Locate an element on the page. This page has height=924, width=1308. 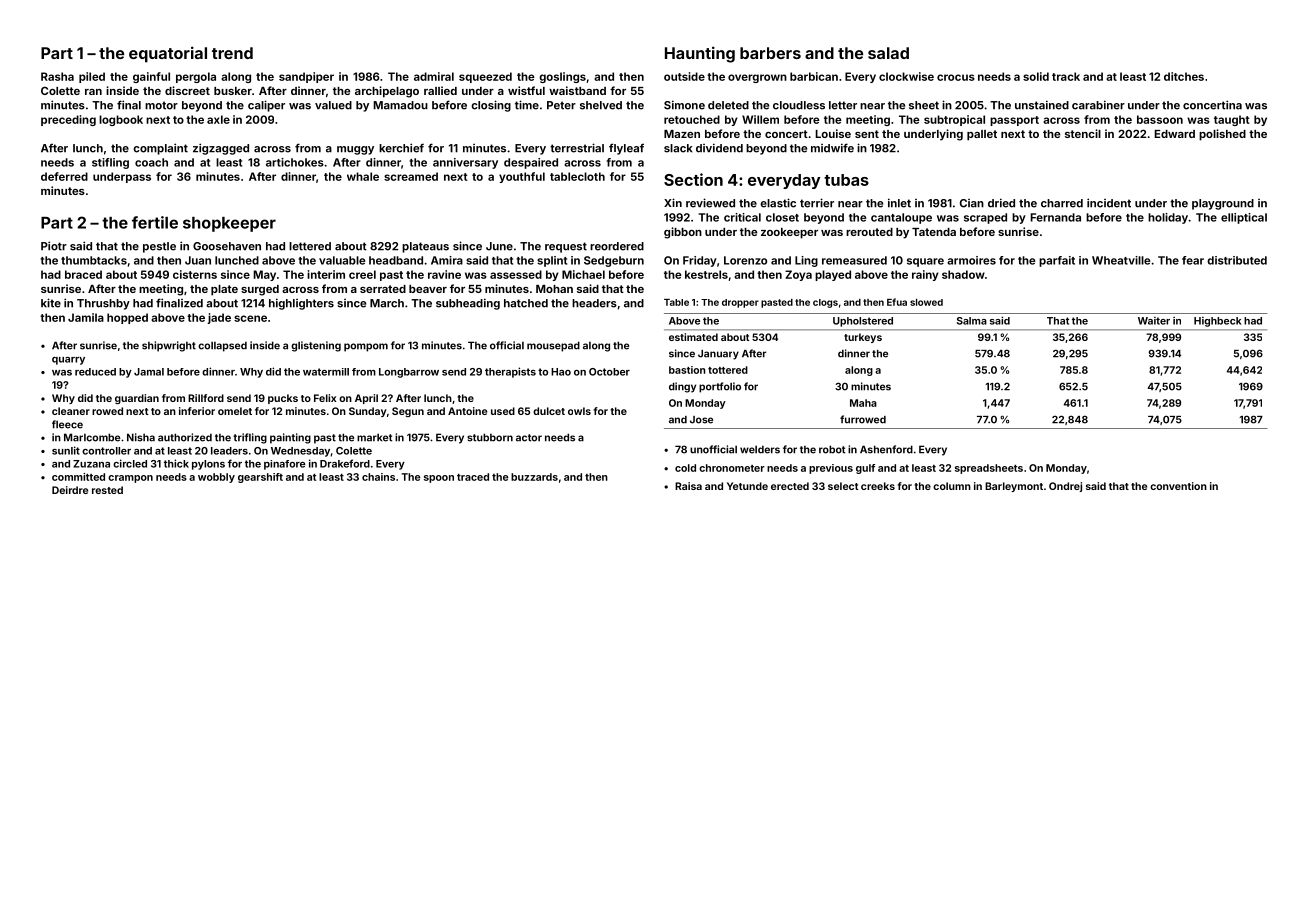
Deirdre is located at coordinates (70, 490).
